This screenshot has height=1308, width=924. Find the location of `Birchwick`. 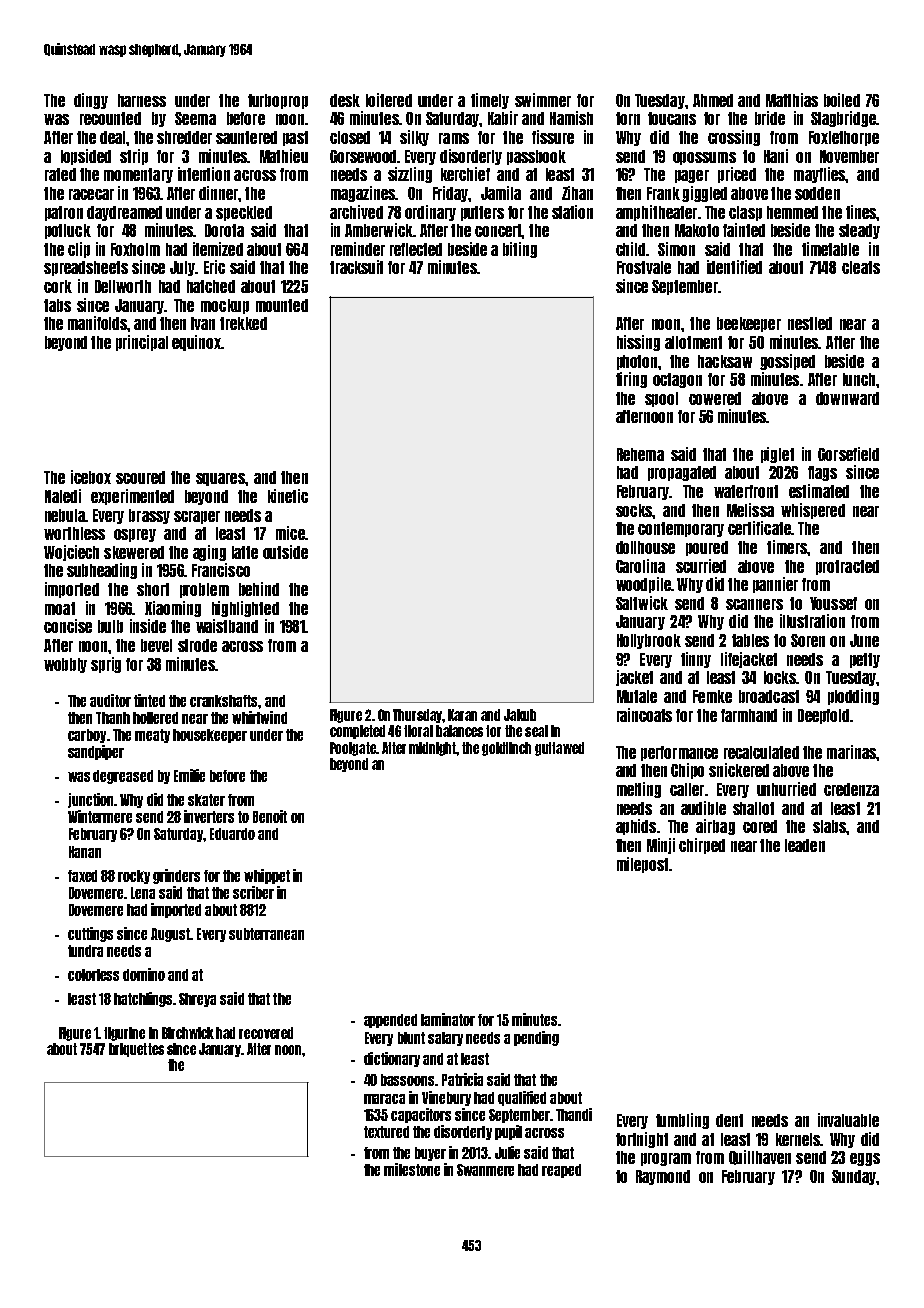

Birchwick is located at coordinates (188, 1033).
